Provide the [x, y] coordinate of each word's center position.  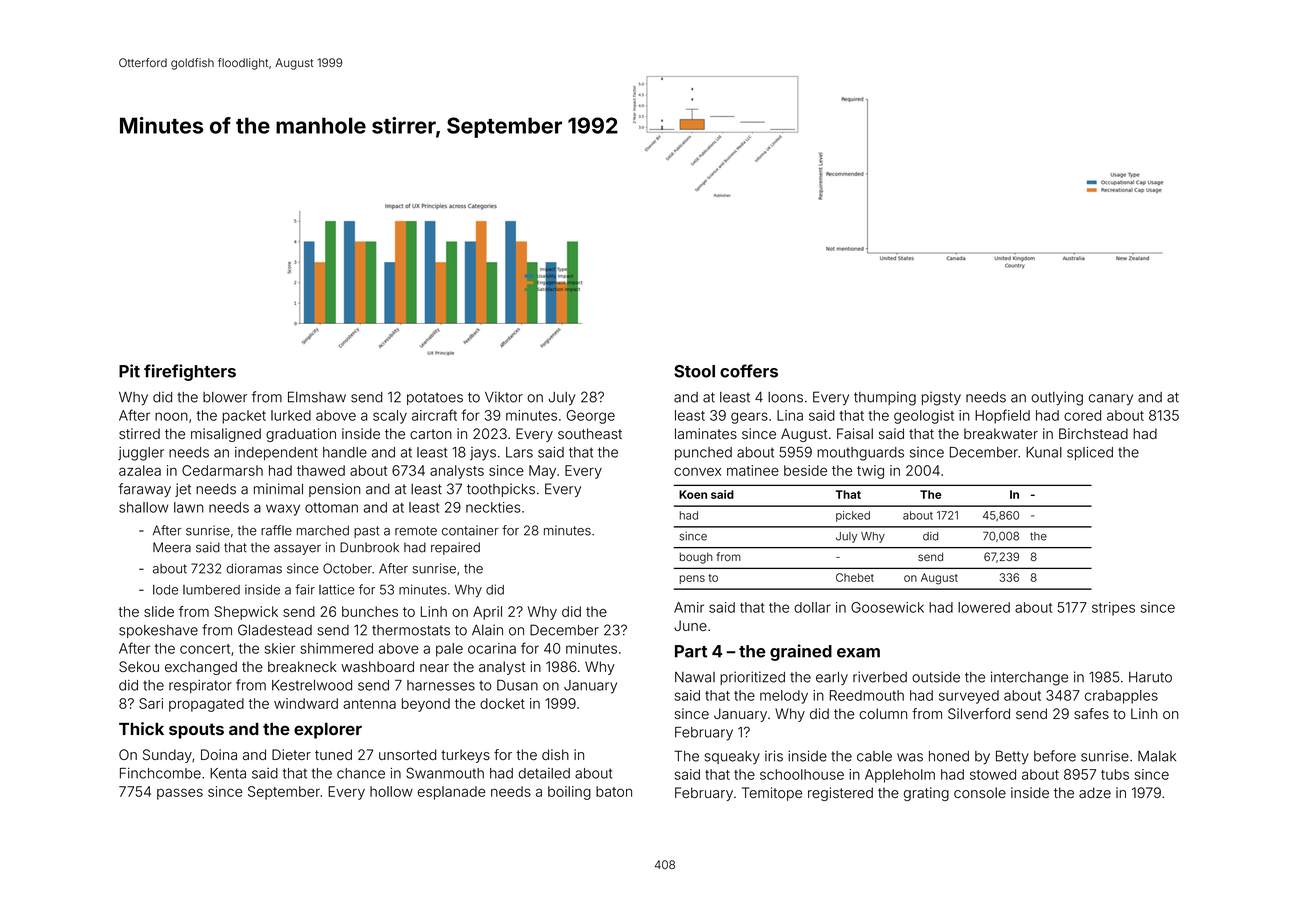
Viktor [504, 397]
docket [502, 703]
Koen [693, 494]
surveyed [969, 697]
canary [1111, 400]
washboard [377, 666]
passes [180, 794]
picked [853, 516]
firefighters [190, 372]
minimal [278, 489]
